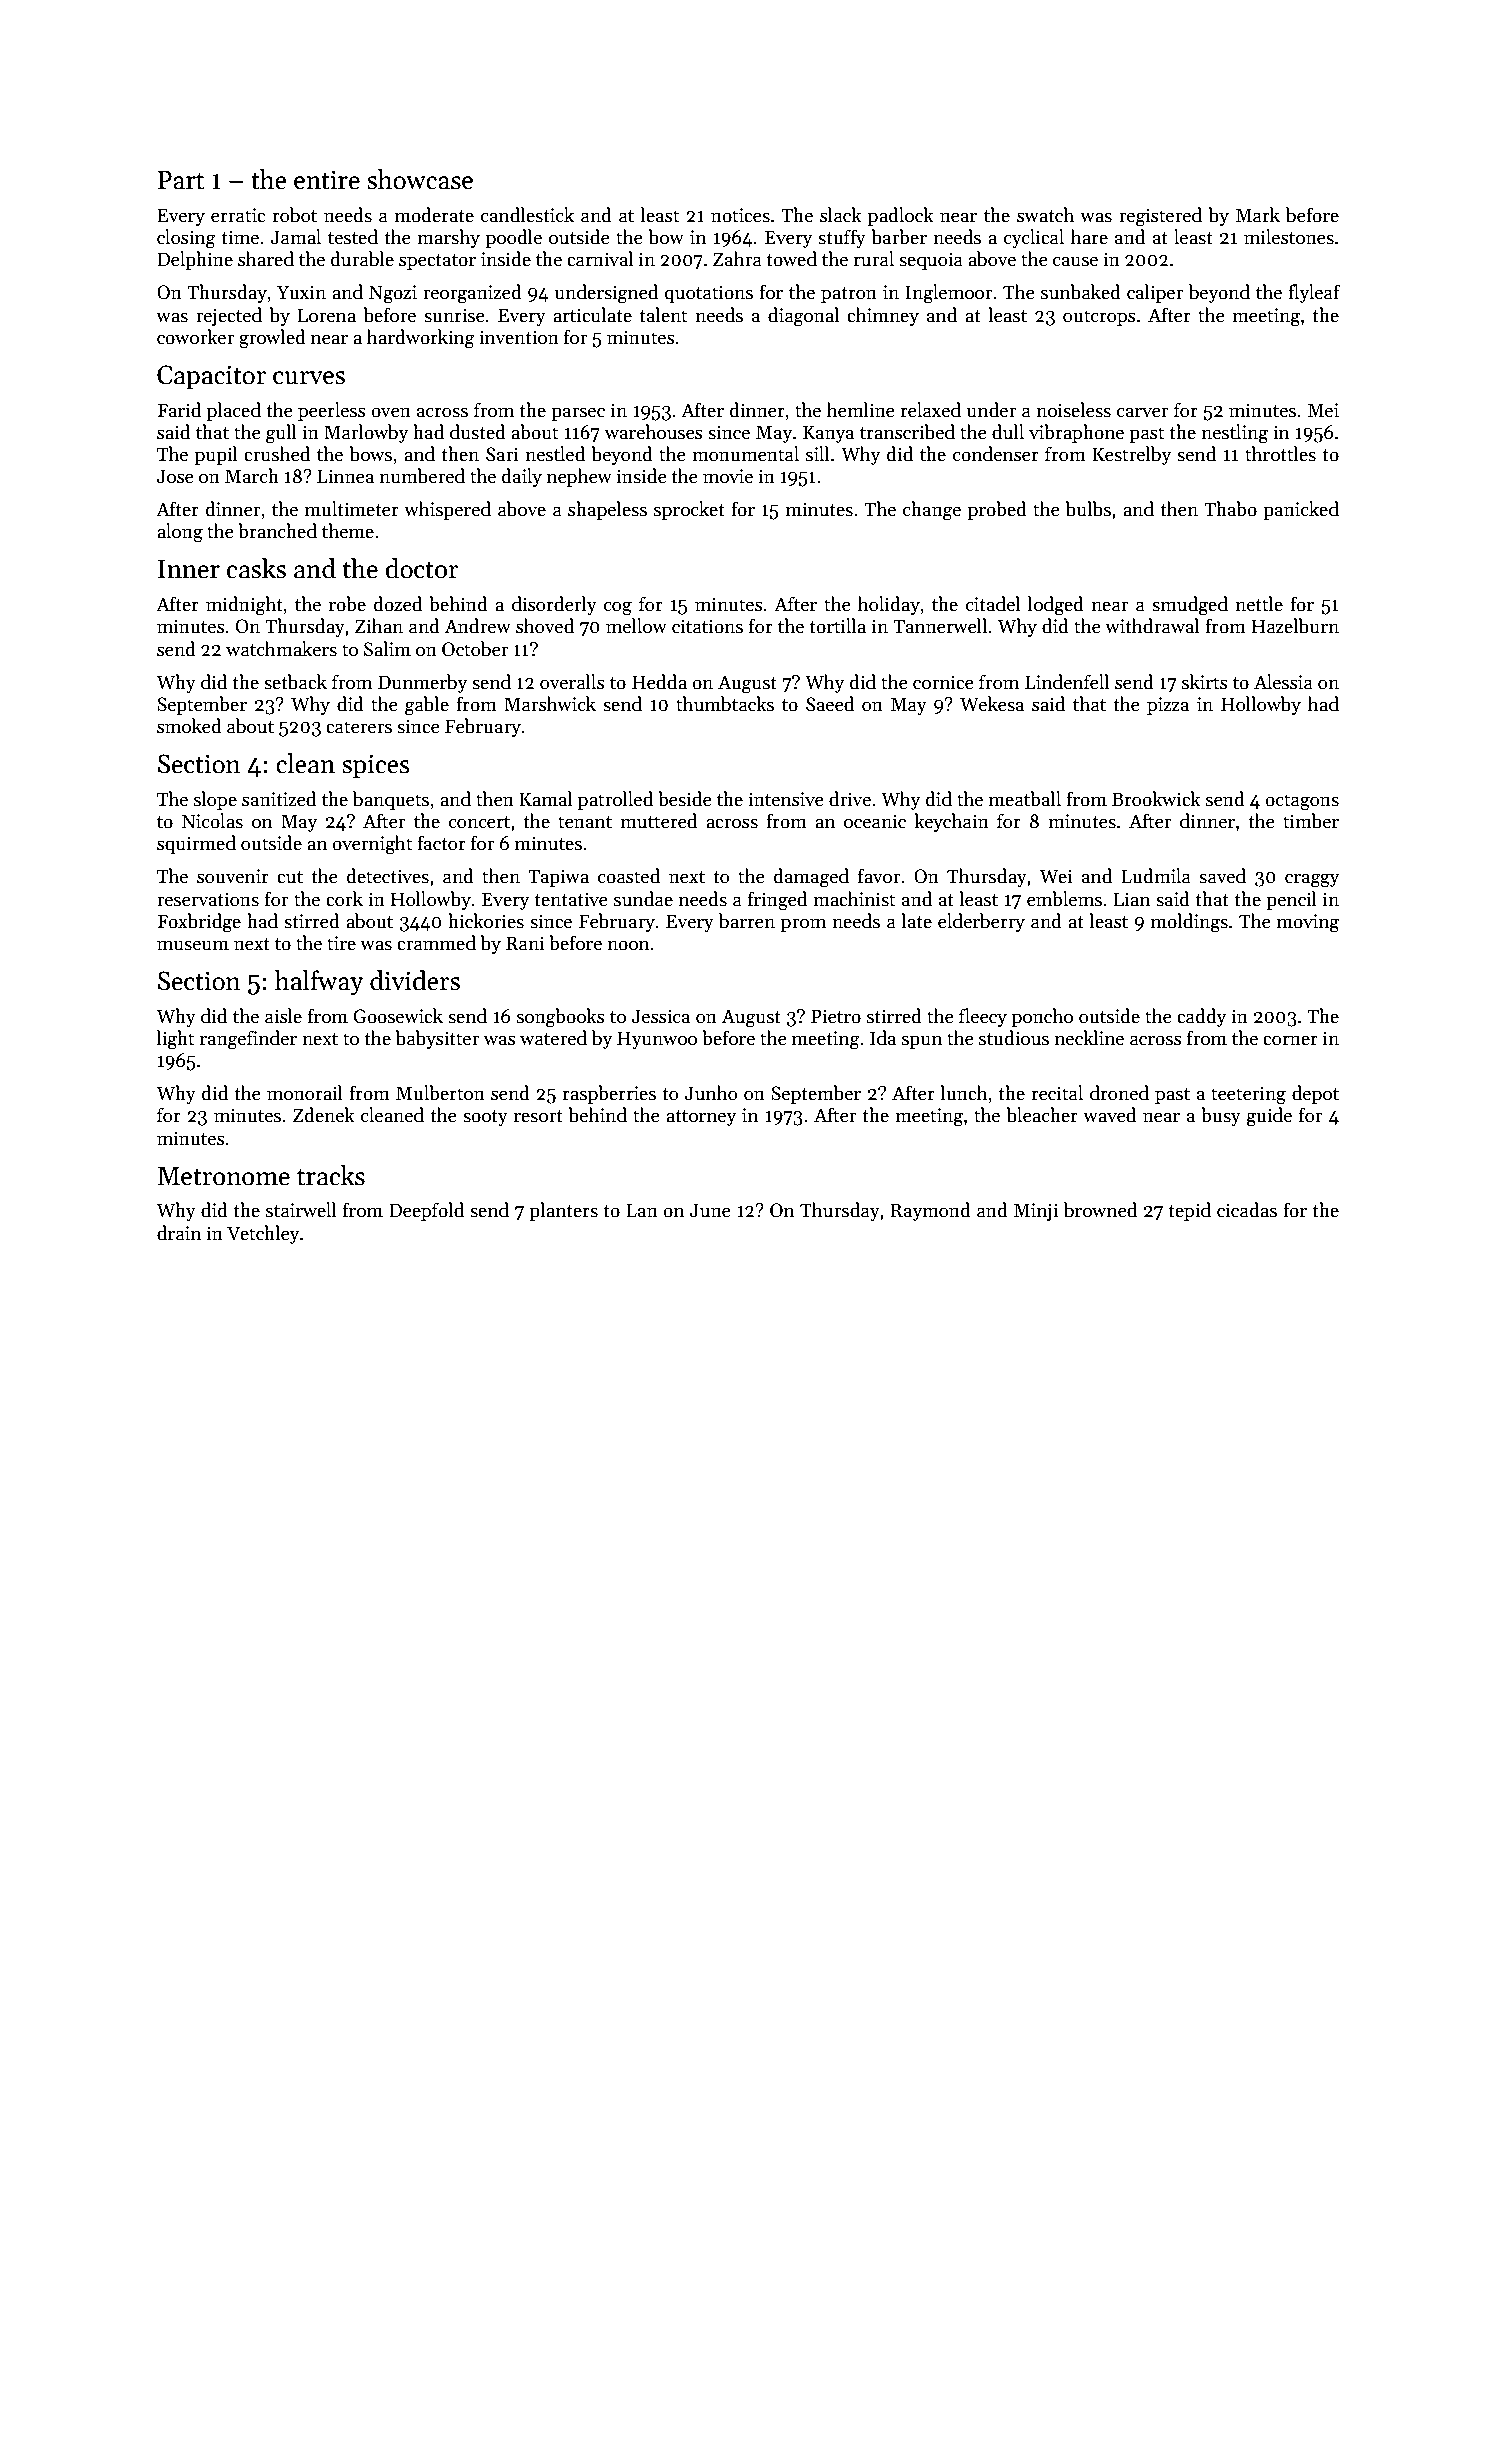 The image size is (1496, 2464). What do you see at coordinates (263, 1234) in the document?
I see `Vetchley` at bounding box center [263, 1234].
